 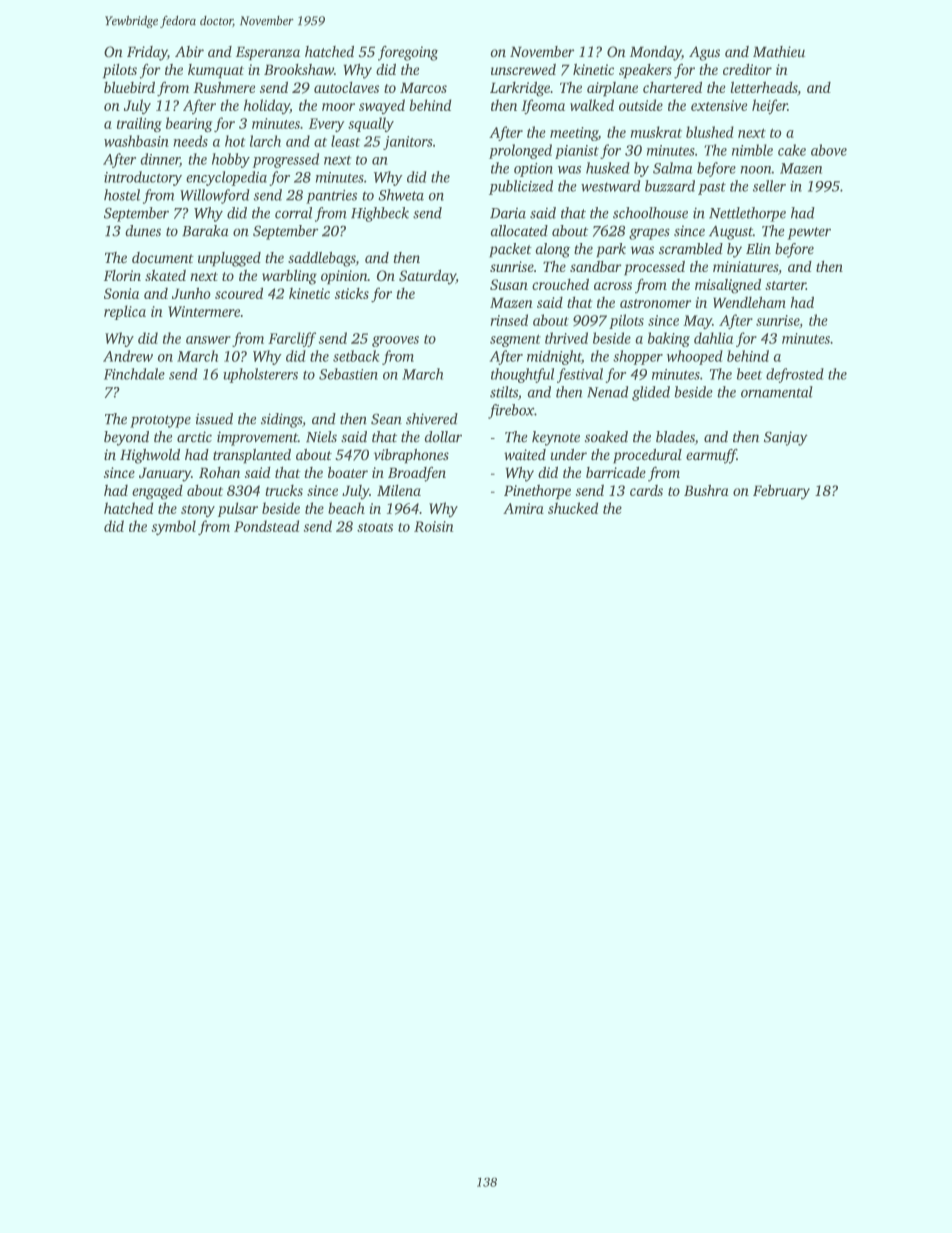 I want to click on Susan, so click(x=509, y=284).
